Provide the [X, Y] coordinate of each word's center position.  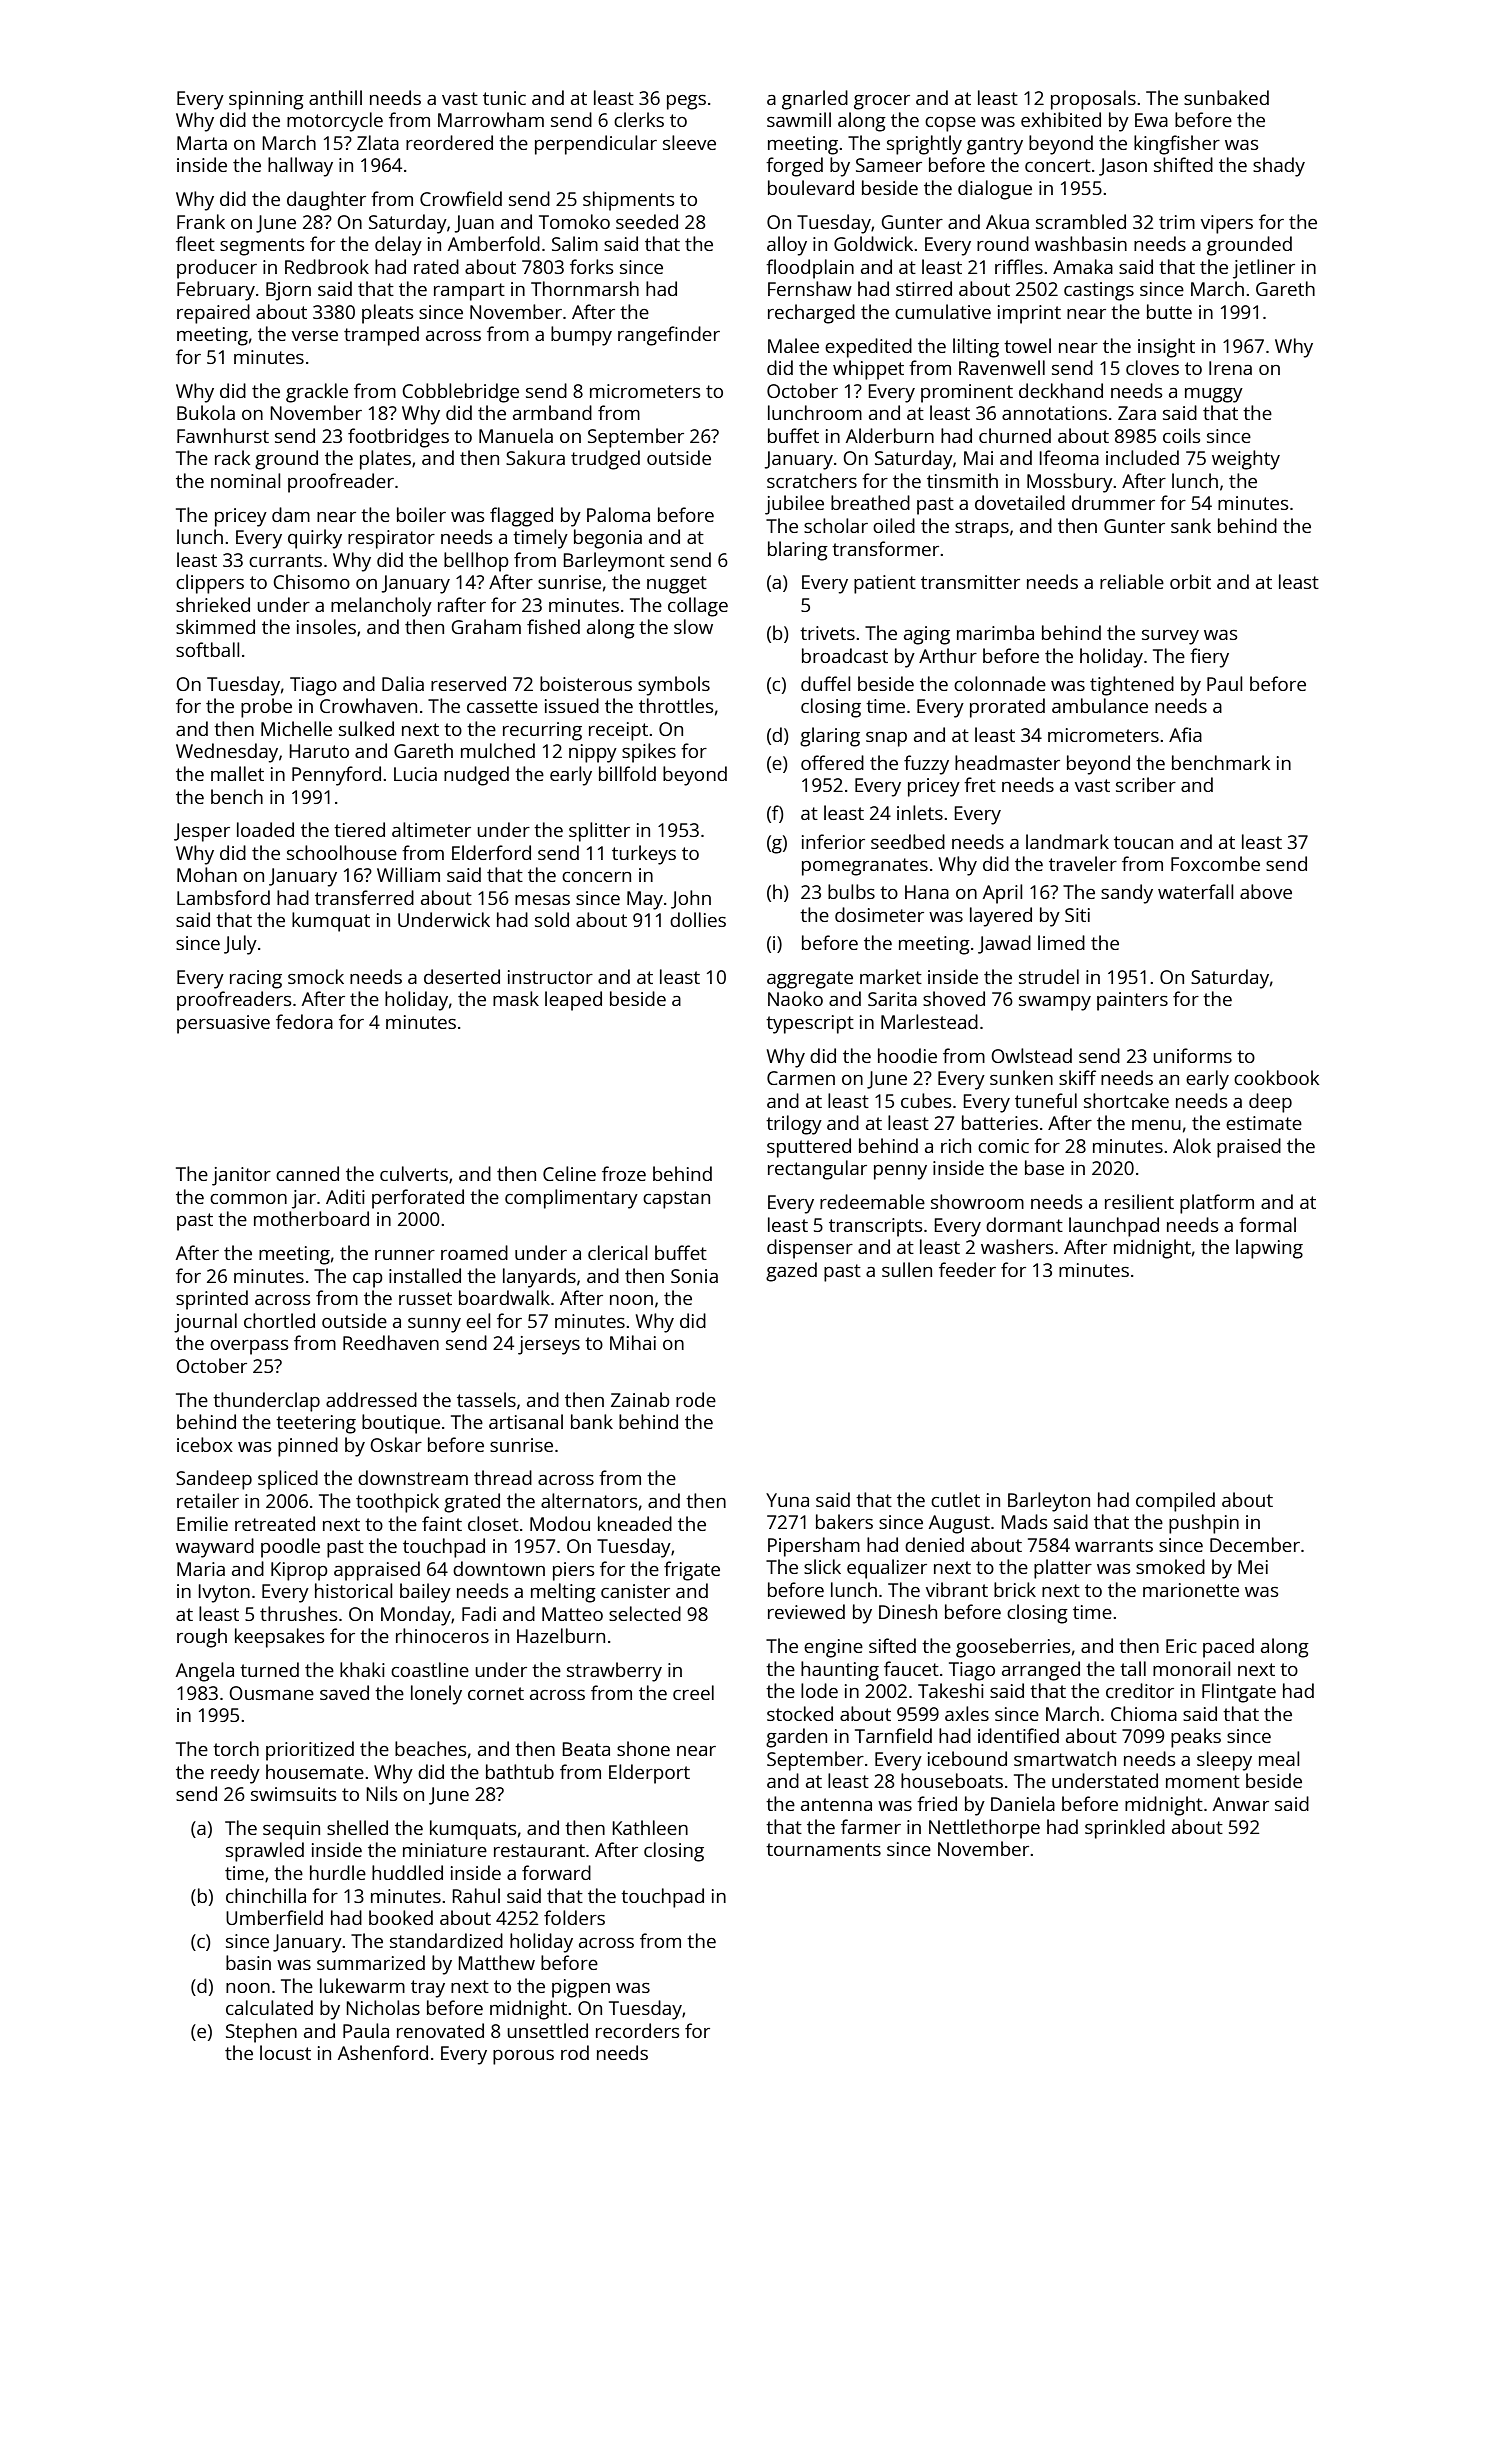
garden [796, 1738]
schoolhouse [342, 852]
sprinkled [1125, 1829]
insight [1166, 348]
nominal [246, 480]
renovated [440, 2030]
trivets [827, 633]
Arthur [948, 655]
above [1266, 891]
